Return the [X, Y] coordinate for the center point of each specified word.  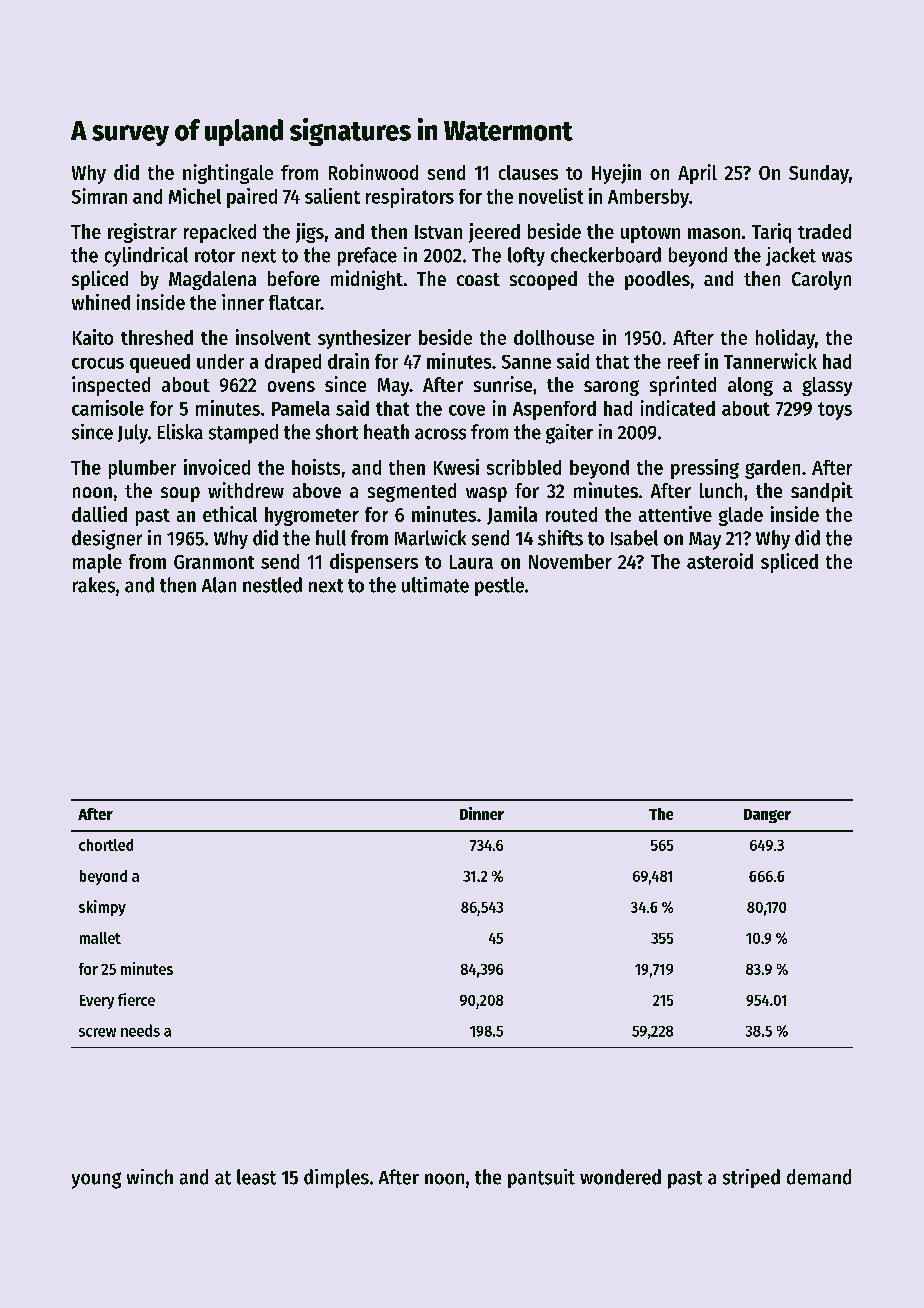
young [96, 1180]
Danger [767, 816]
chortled [106, 845]
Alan [219, 585]
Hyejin [616, 174]
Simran [99, 196]
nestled [272, 585]
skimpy [102, 908]
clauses [528, 172]
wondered [620, 1177]
